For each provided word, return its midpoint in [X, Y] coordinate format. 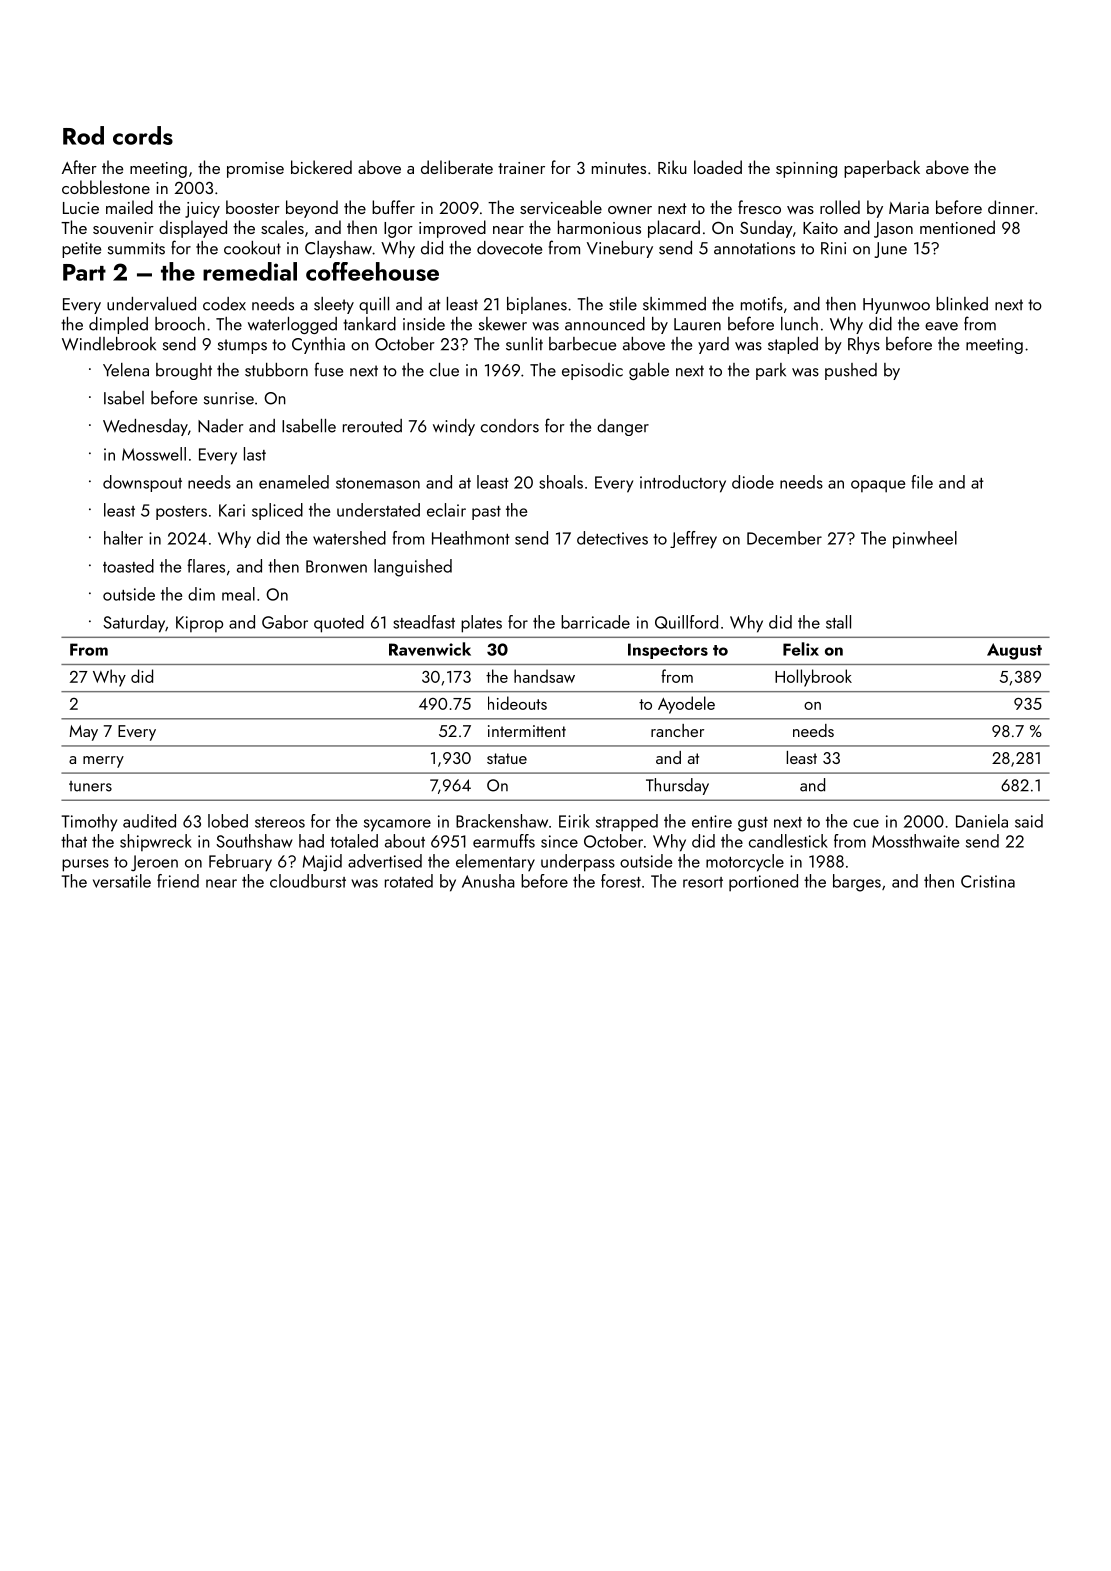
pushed [851, 371]
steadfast [424, 622]
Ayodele [686, 705]
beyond [312, 209]
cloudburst [308, 881]
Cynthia [318, 345]
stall [838, 622]
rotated [409, 881]
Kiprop [199, 624]
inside [424, 324]
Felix [801, 649]
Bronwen [336, 566]
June [890, 250]
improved [452, 229]
